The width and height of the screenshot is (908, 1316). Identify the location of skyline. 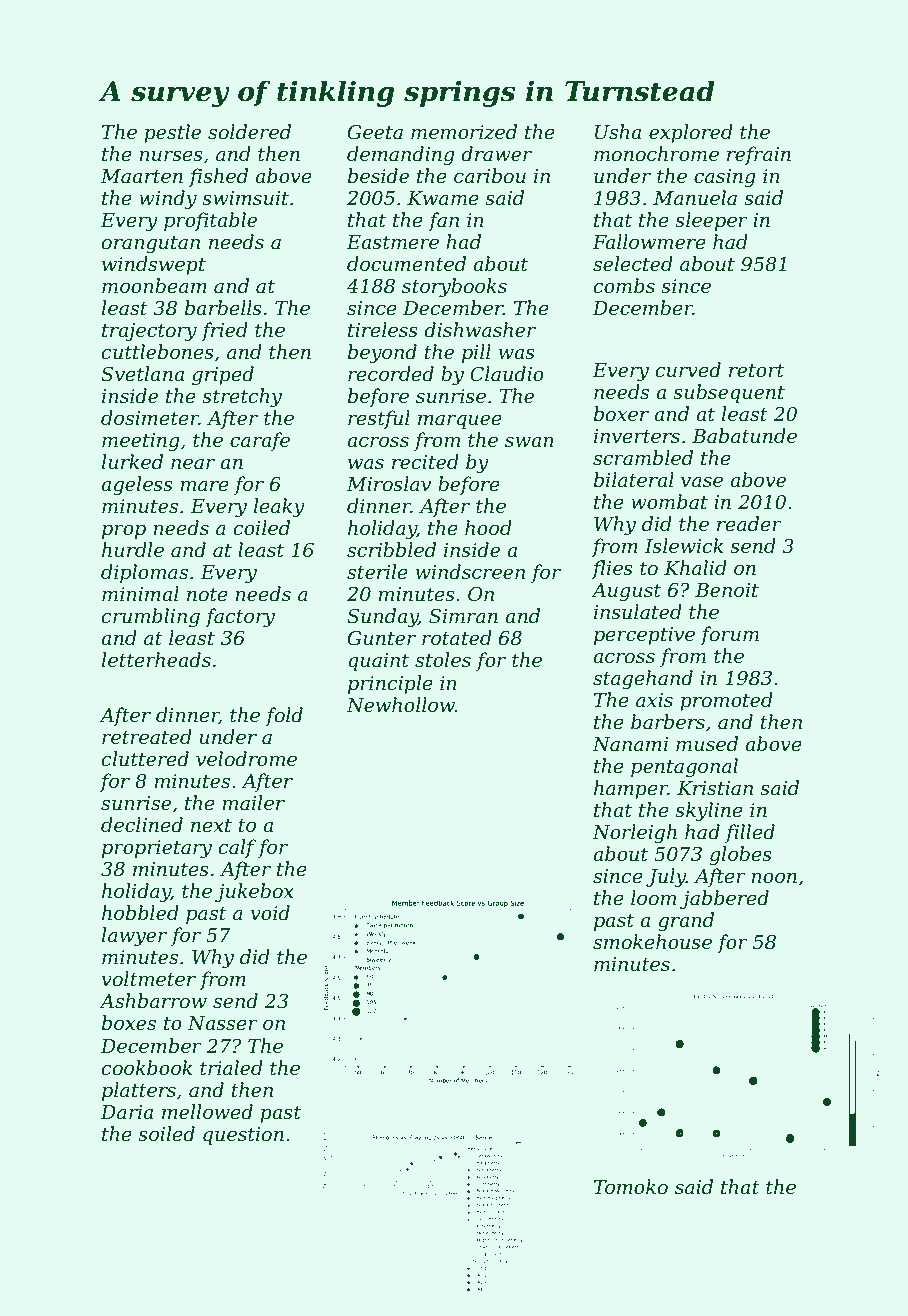
(709, 812).
